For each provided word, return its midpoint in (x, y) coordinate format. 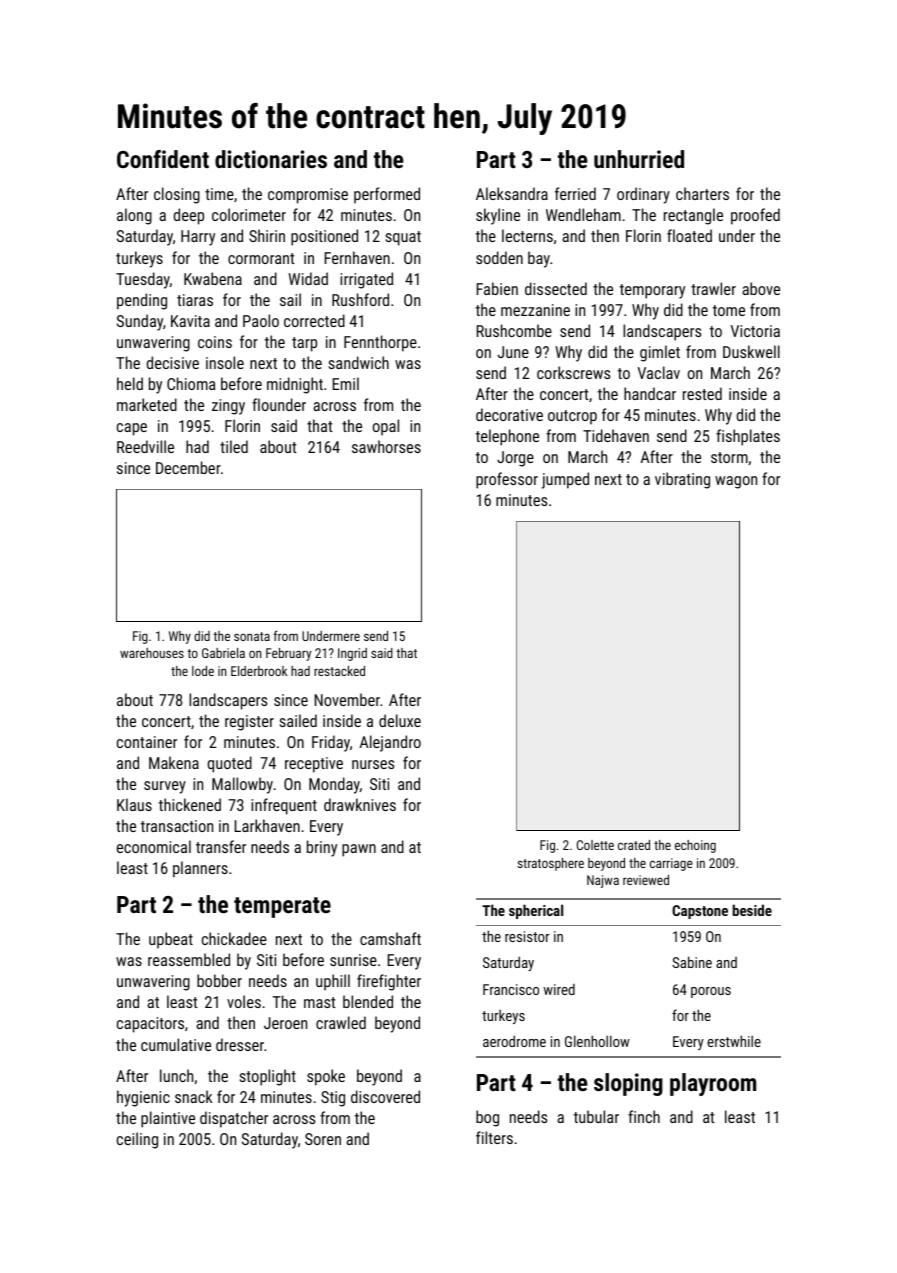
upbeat (171, 940)
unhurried (639, 159)
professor (507, 480)
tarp (304, 344)
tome (729, 310)
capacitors (150, 1025)
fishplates (748, 437)
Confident (163, 159)
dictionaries (271, 159)
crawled (341, 1022)
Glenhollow (597, 1041)
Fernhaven (357, 257)
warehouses (152, 653)
